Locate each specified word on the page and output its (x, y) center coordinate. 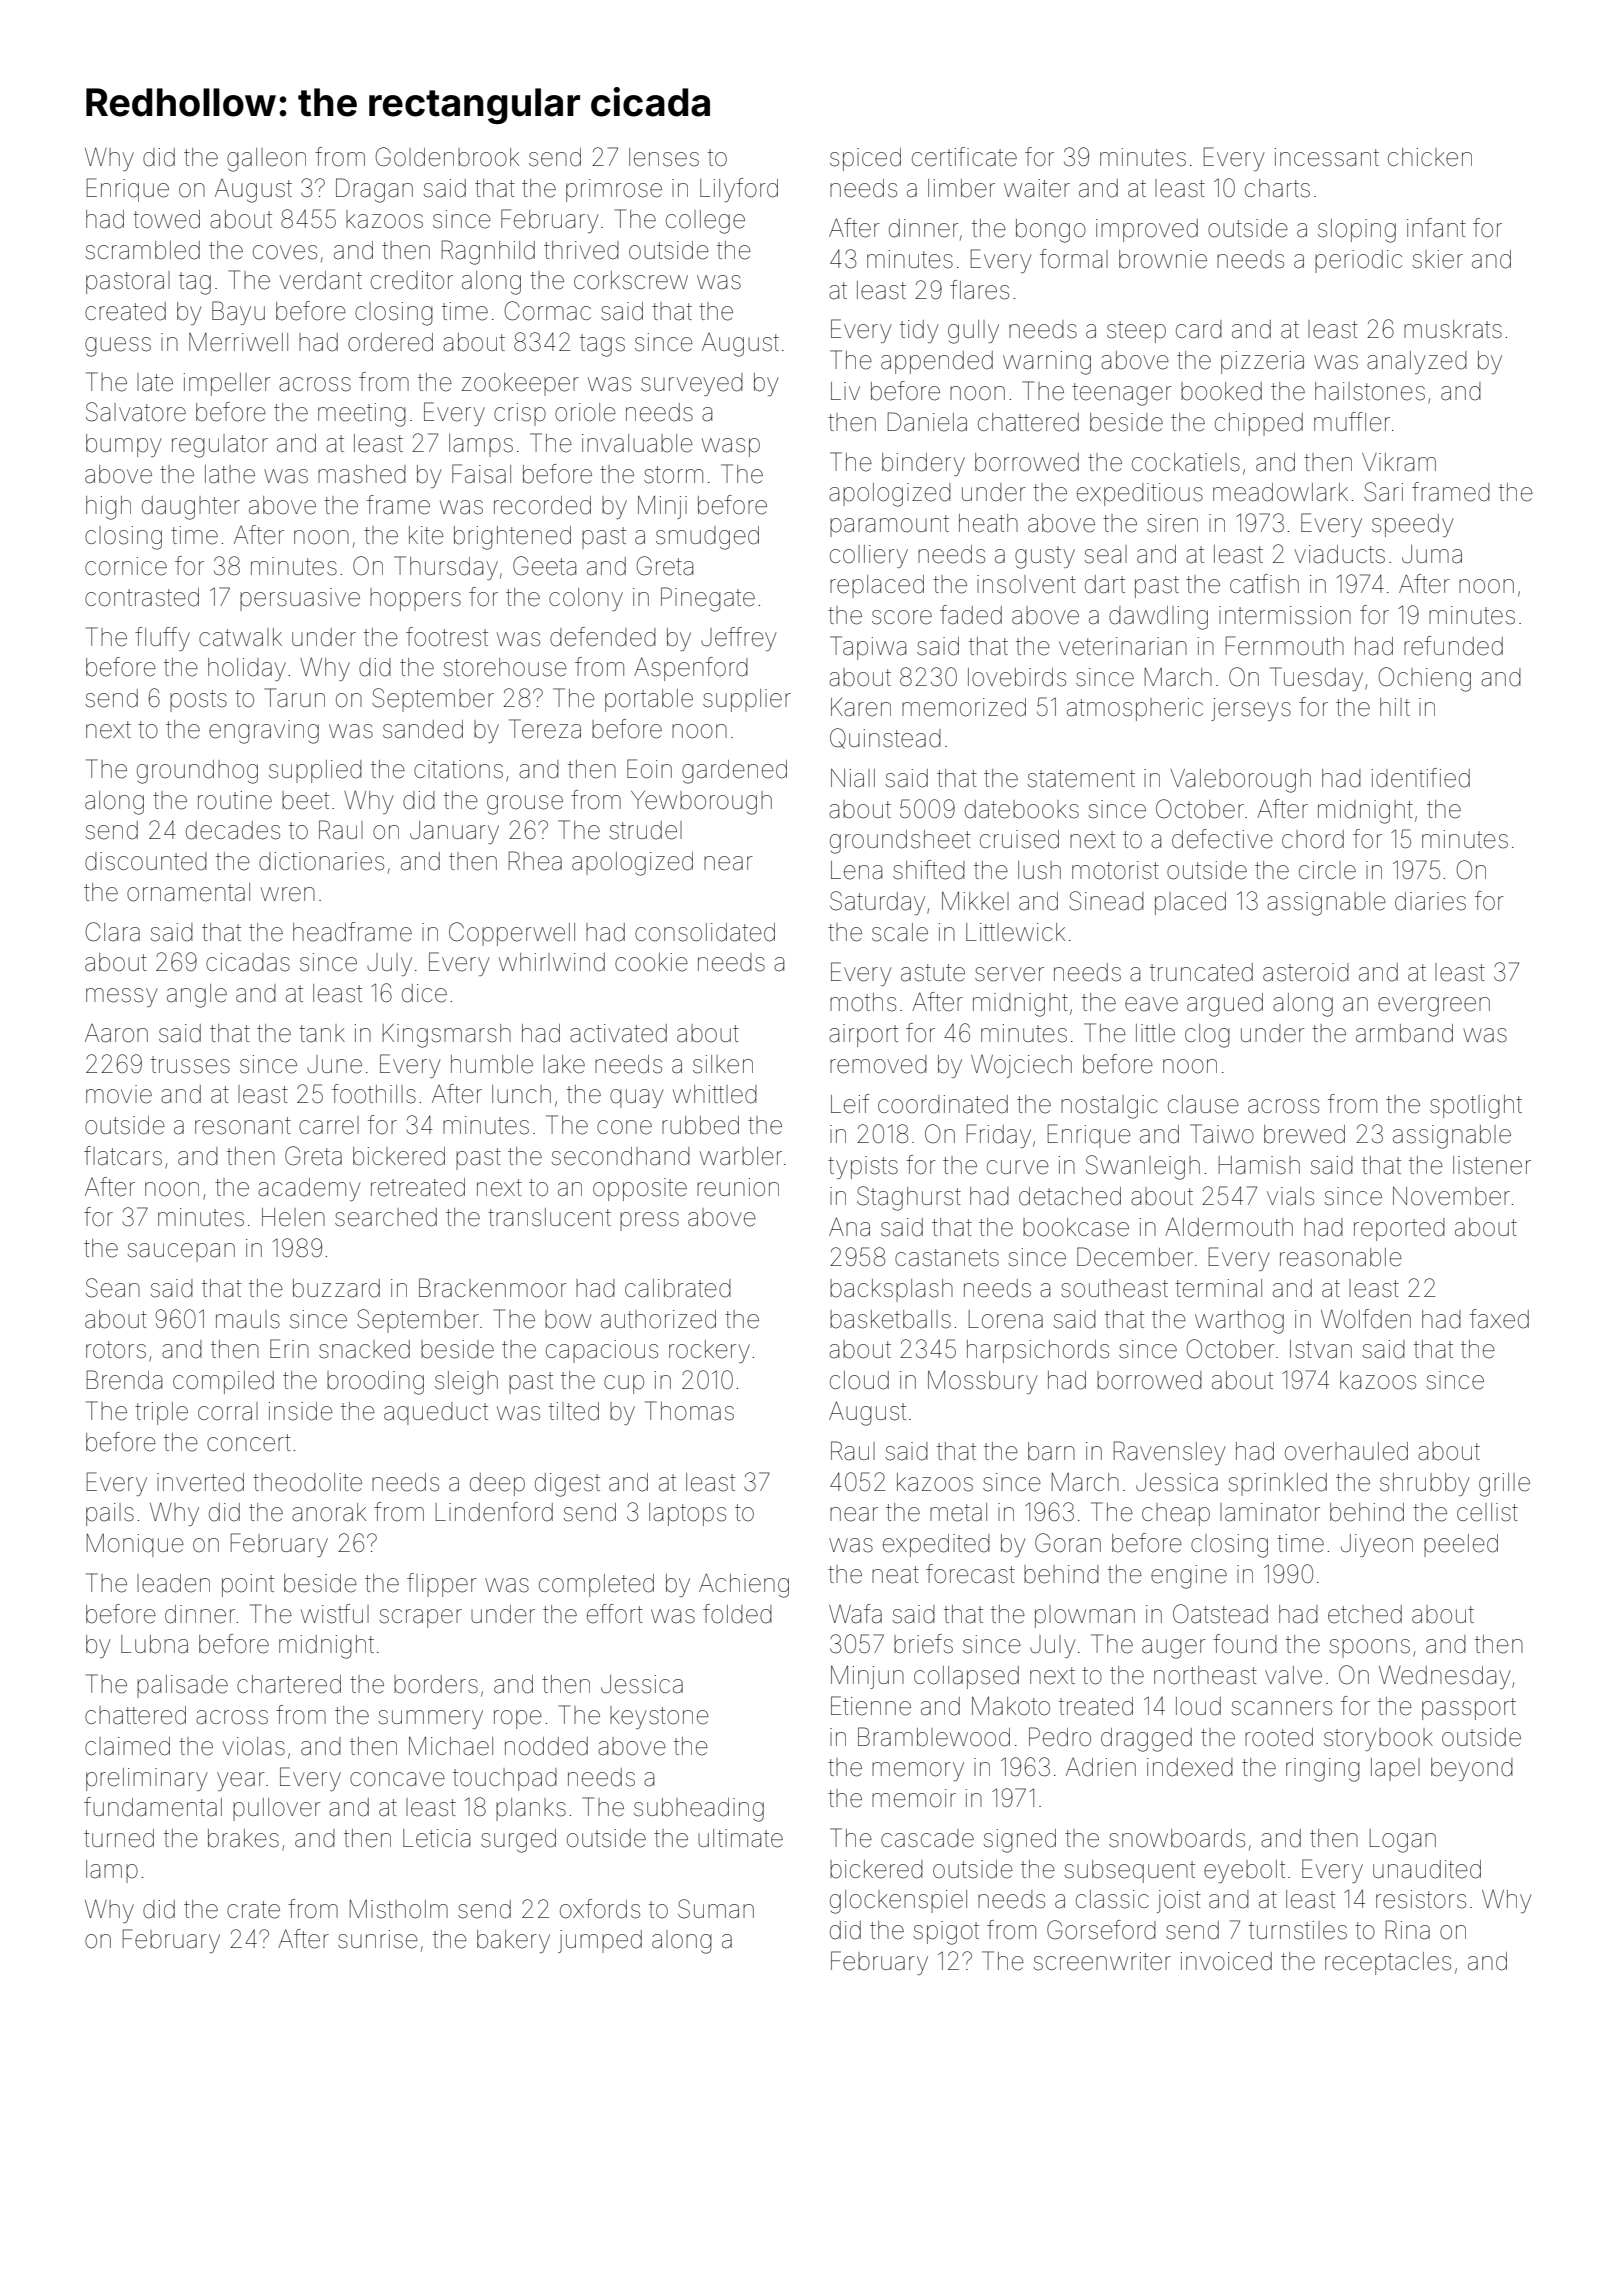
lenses (664, 157)
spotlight (1476, 1107)
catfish (1264, 584)
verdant (321, 280)
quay (637, 1098)
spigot (946, 1933)
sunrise (378, 1939)
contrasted (142, 597)
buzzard (336, 1288)
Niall (853, 778)
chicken (1430, 157)
